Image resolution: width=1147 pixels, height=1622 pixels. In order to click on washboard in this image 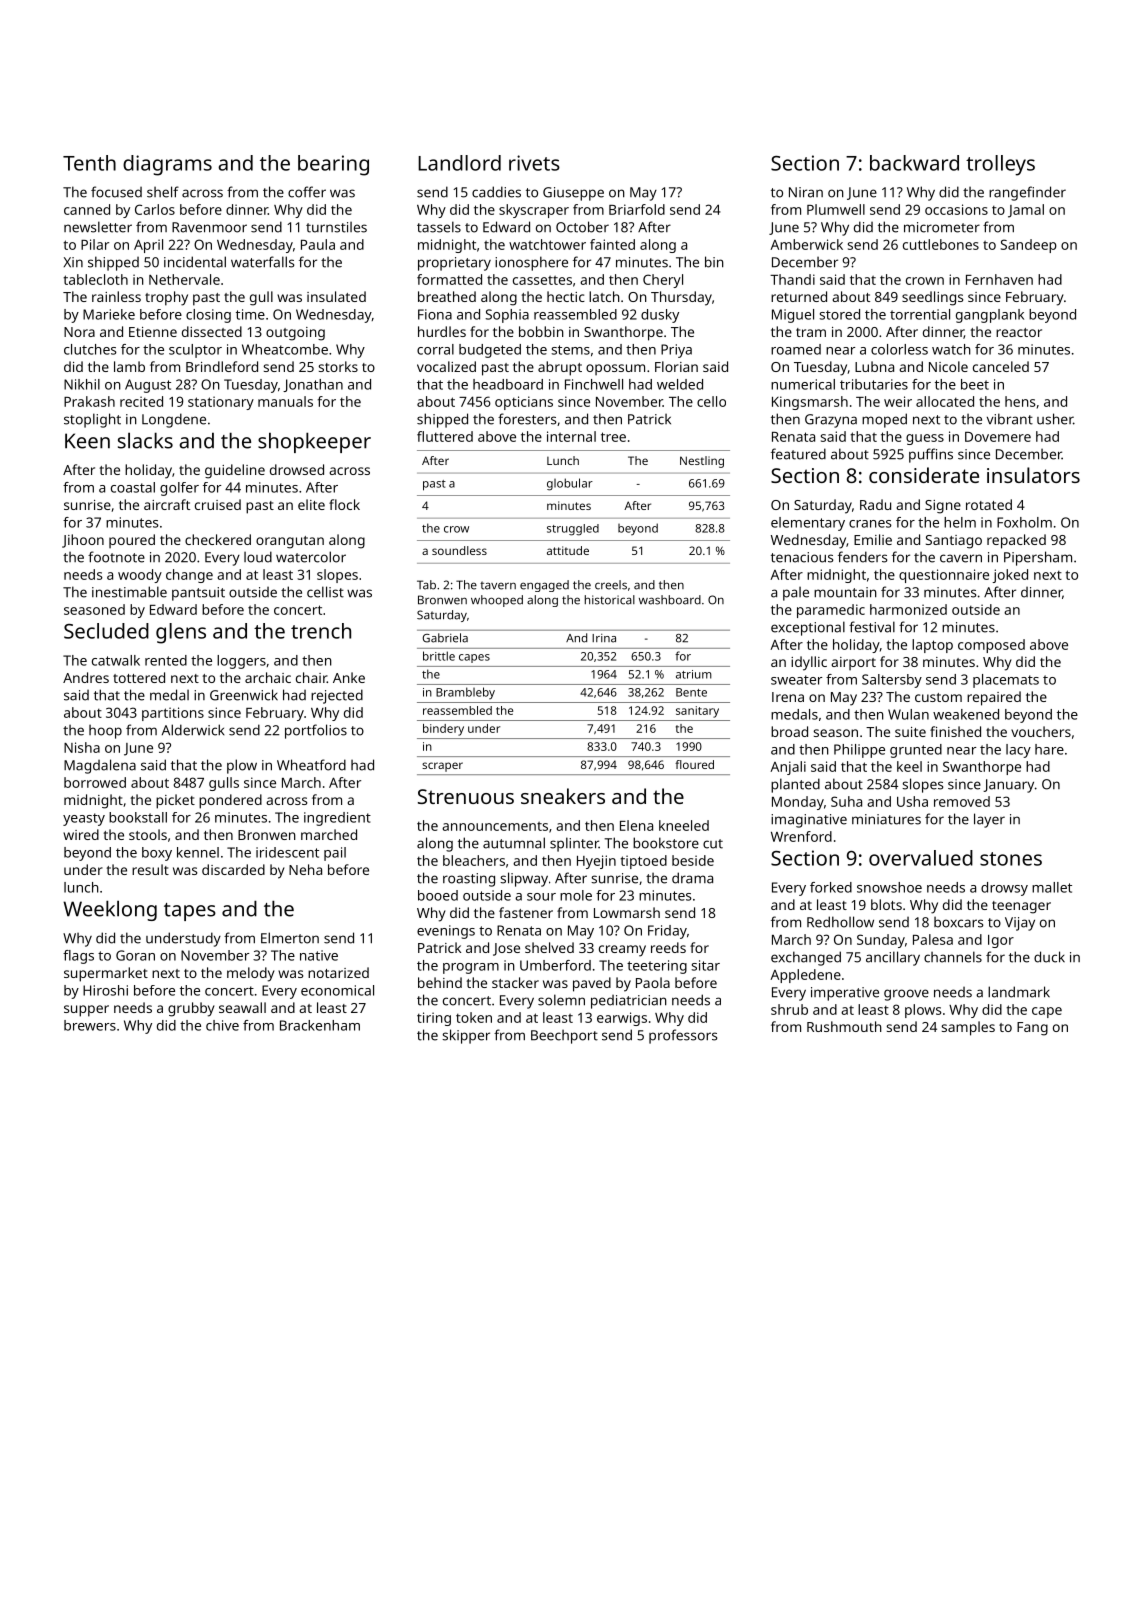, I will do `click(670, 600)`.
